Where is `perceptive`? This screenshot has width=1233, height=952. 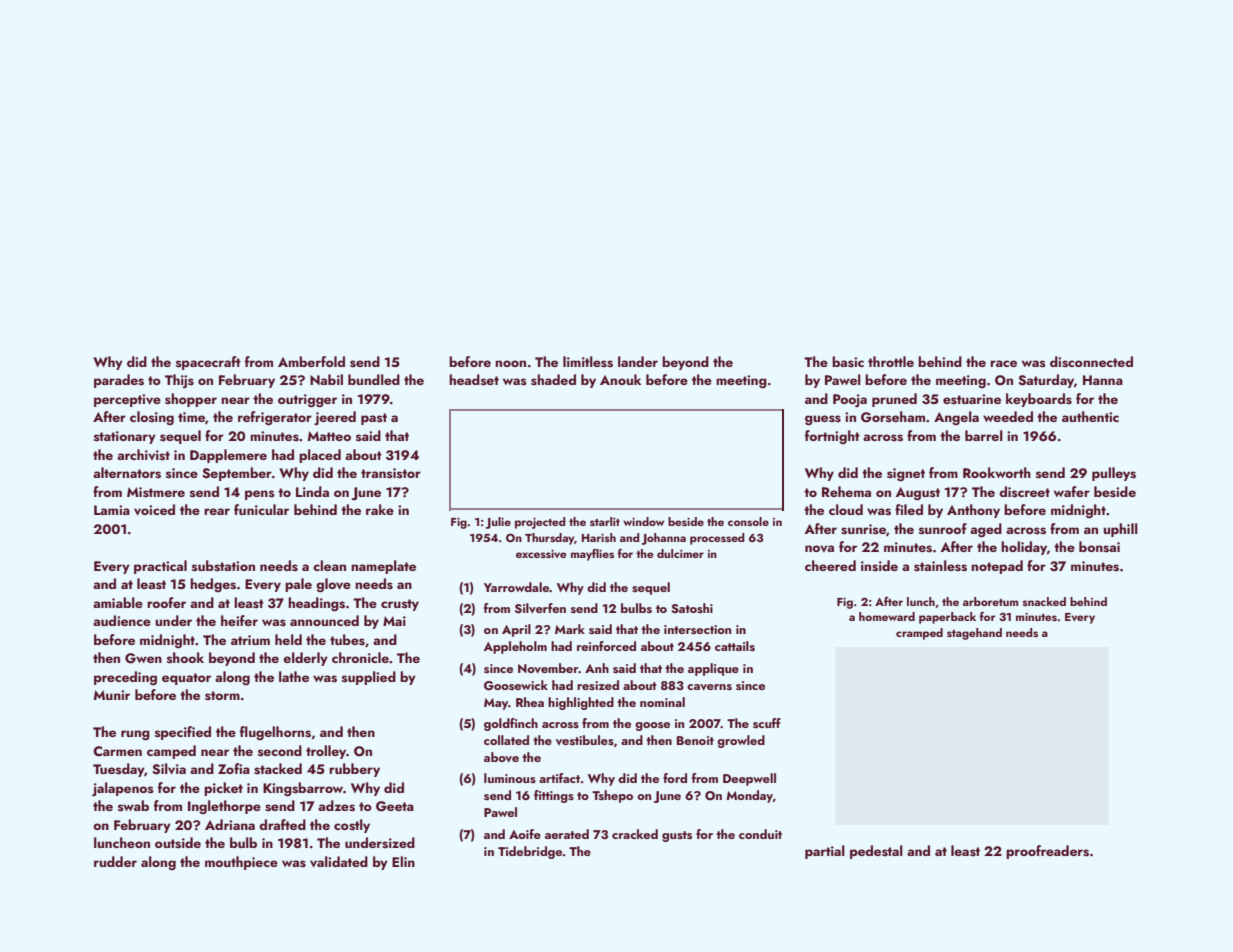
perceptive is located at coordinates (127, 400).
